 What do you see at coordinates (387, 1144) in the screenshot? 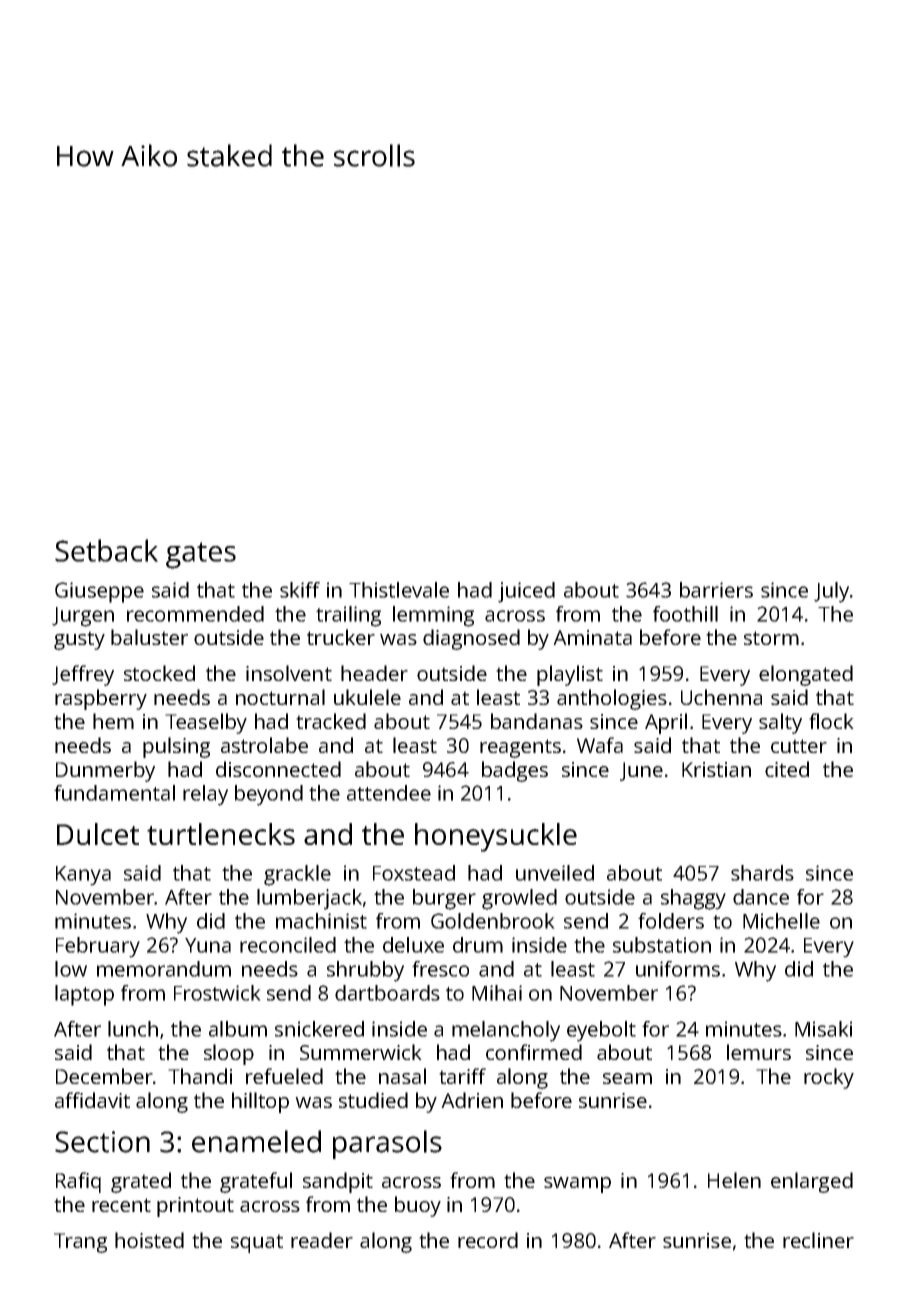
I see `parasols` at bounding box center [387, 1144].
